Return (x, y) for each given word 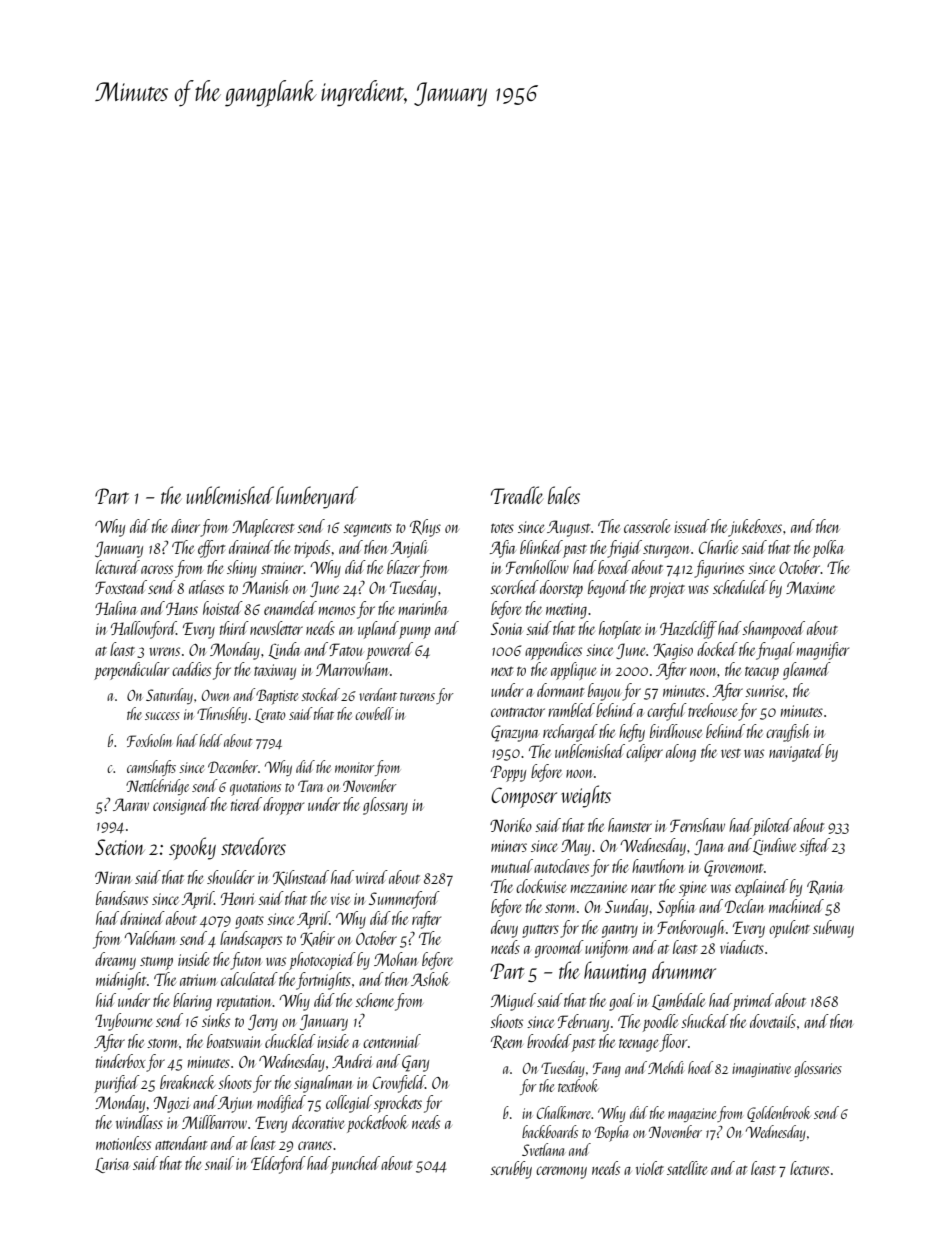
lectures (809, 1168)
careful (667, 712)
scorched (514, 587)
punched (355, 1165)
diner (185, 526)
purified (117, 1084)
